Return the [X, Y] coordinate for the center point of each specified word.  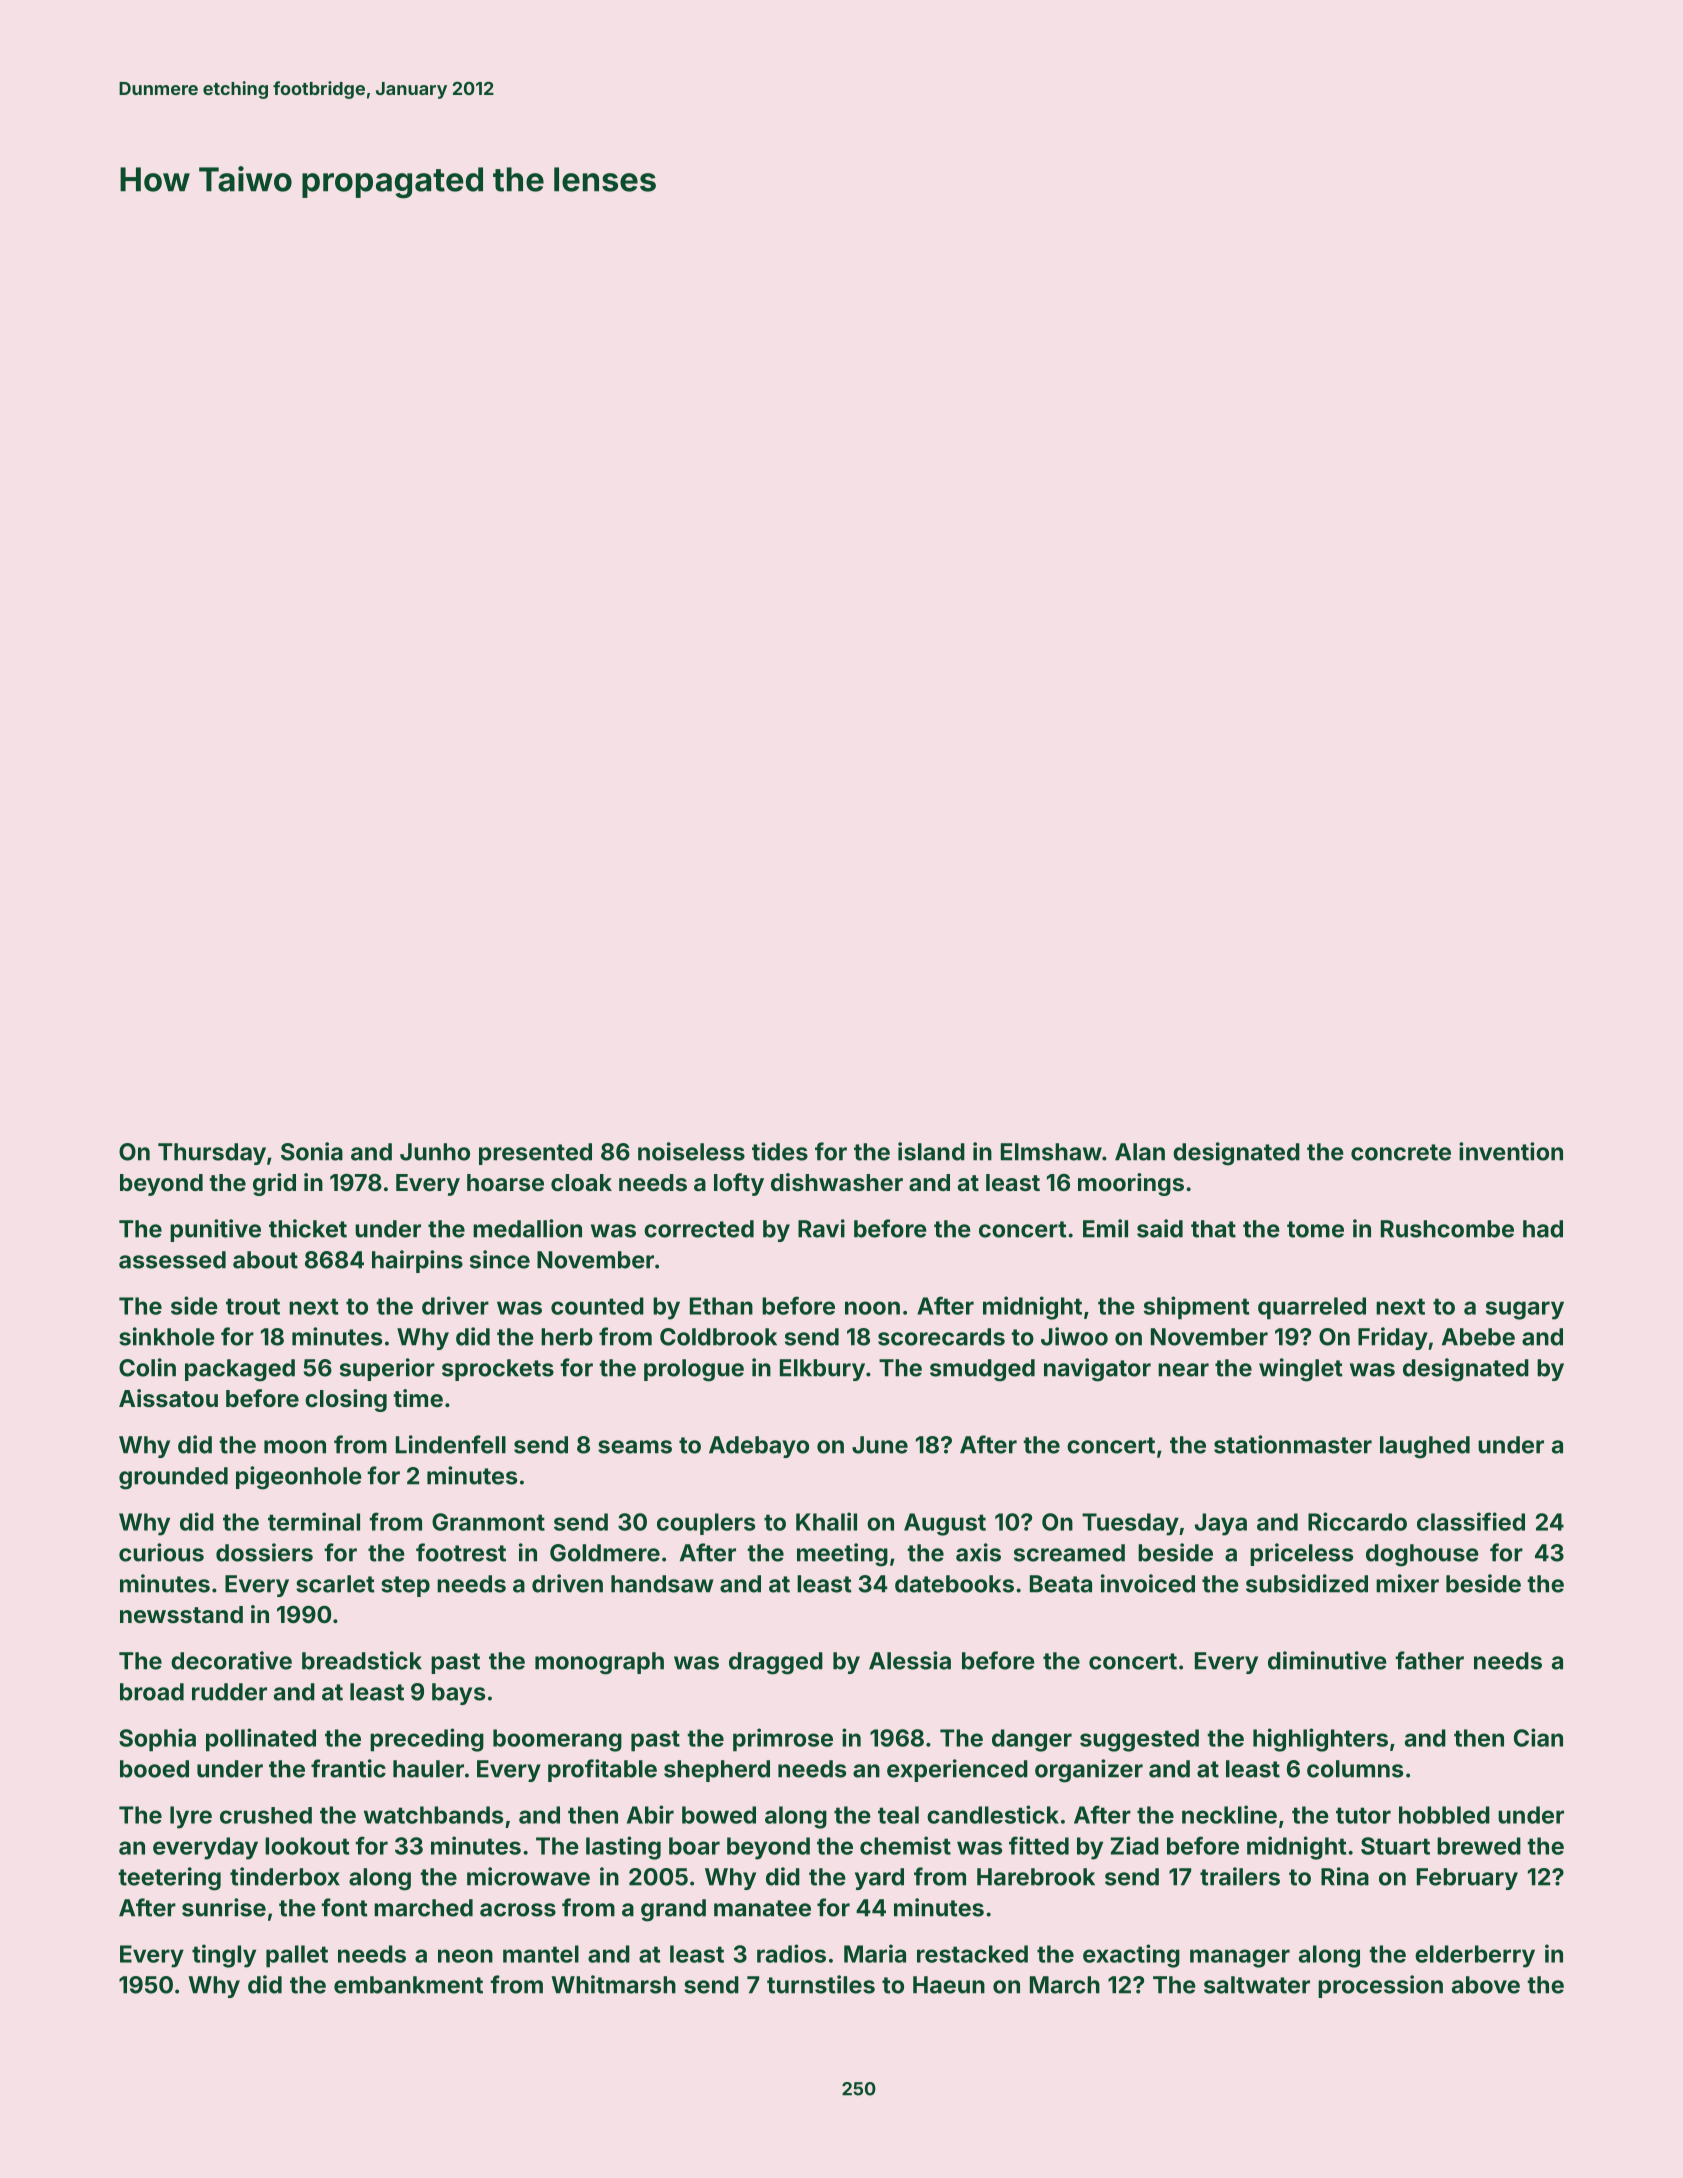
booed [154, 1769]
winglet [1301, 1370]
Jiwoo [1074, 1336]
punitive [215, 1230]
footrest [461, 1552]
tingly [224, 1956]
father [1429, 1660]
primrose [783, 1740]
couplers [706, 1524]
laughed [1425, 1447]
